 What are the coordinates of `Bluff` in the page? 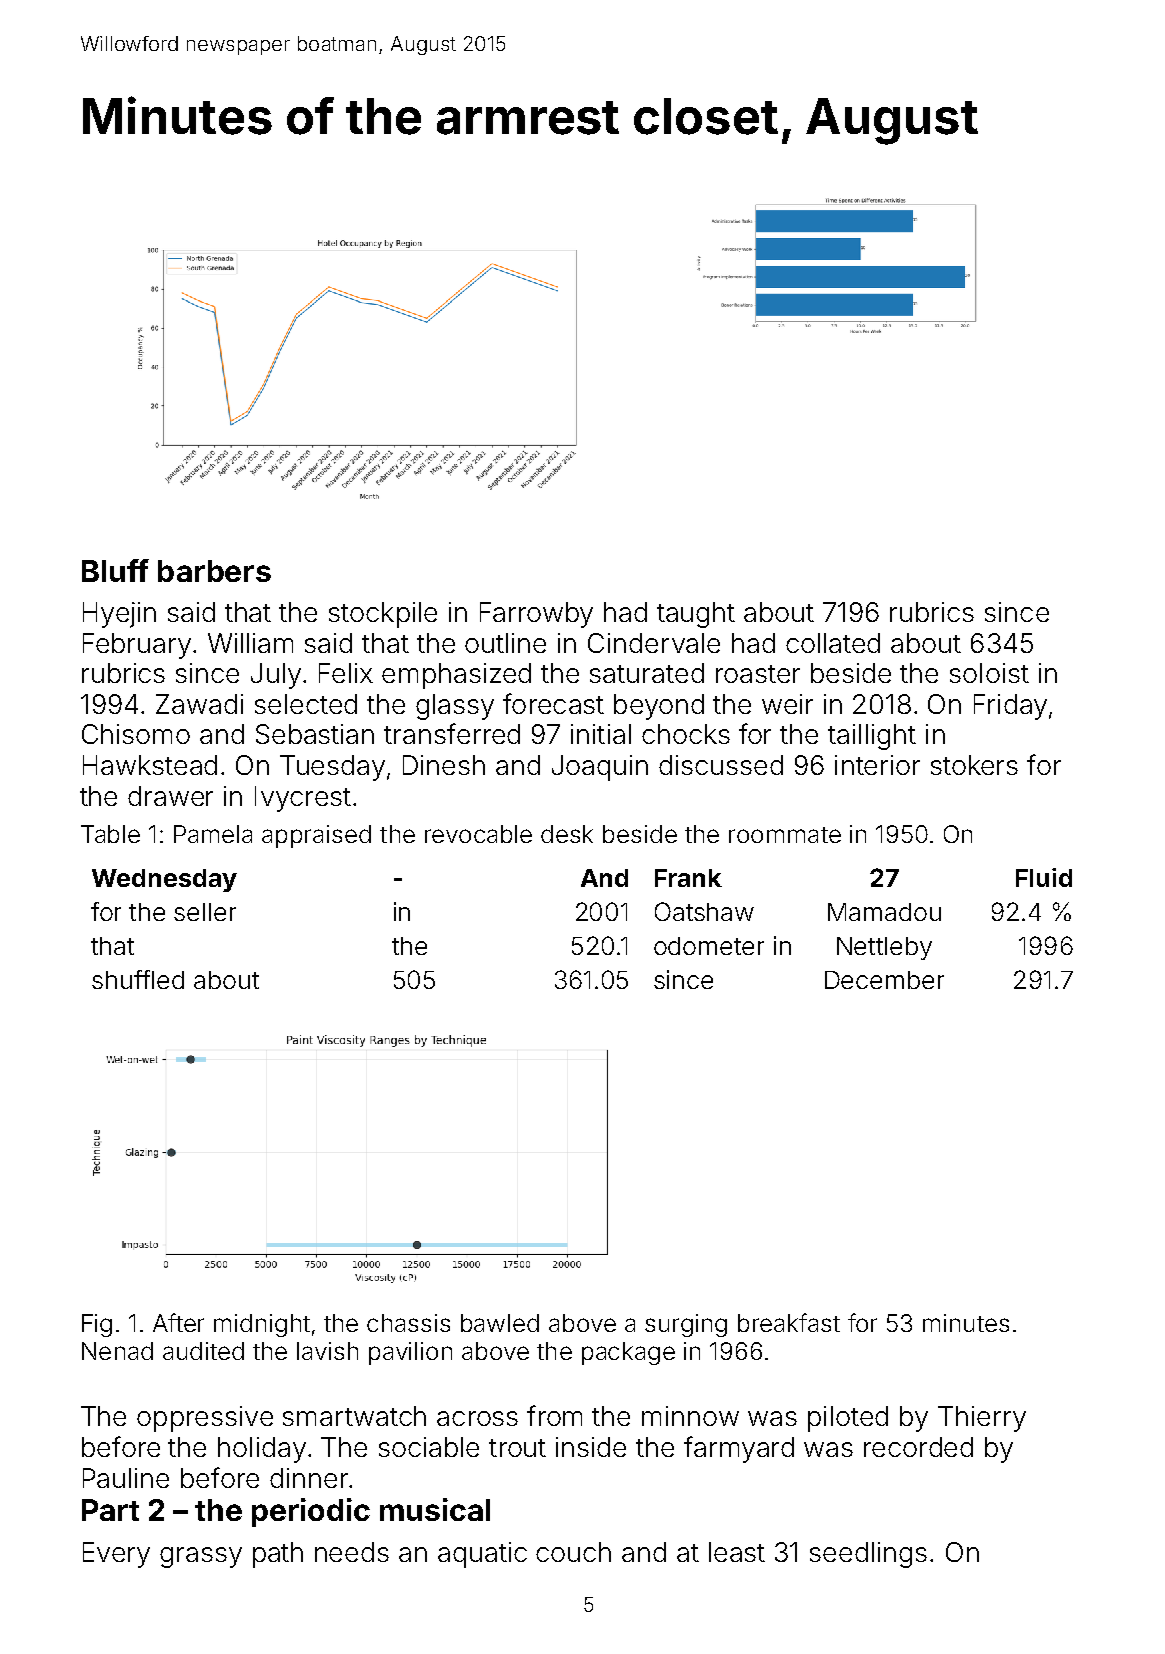 It's located at (115, 570).
